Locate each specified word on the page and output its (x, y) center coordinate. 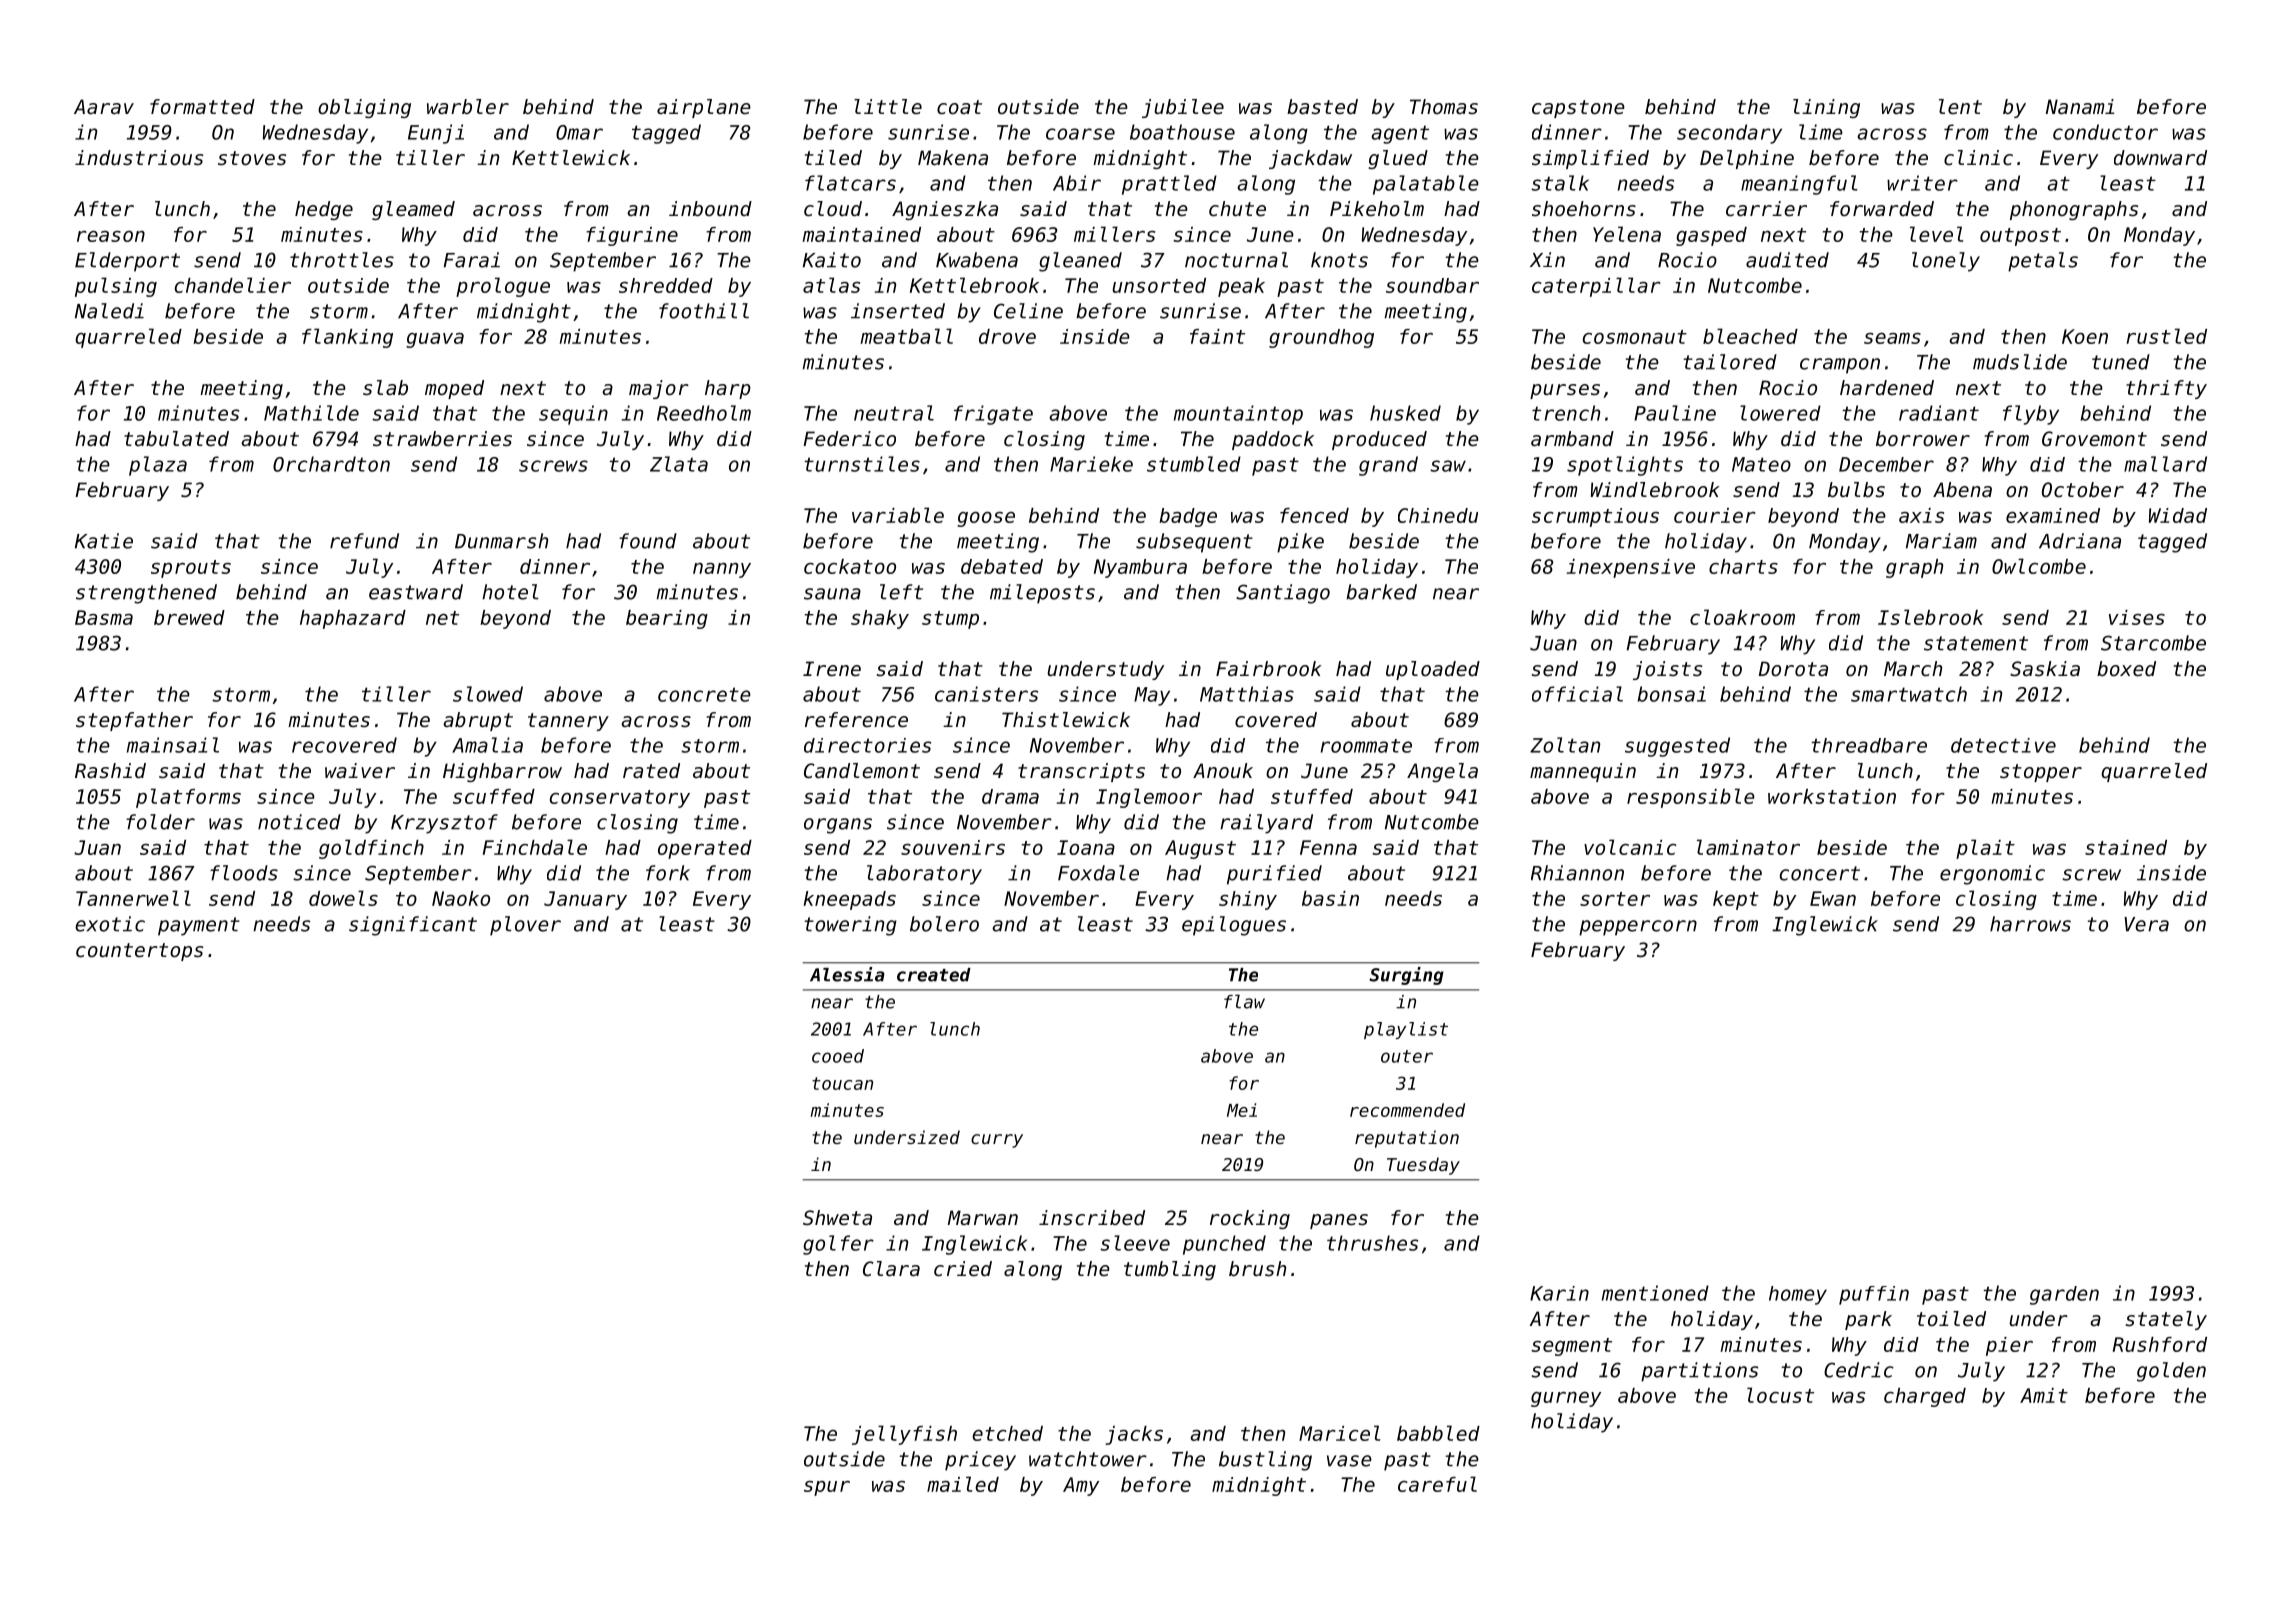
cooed (838, 1056)
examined (2053, 515)
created (934, 975)
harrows (2030, 924)
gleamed (413, 210)
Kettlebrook (974, 285)
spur (827, 1488)
